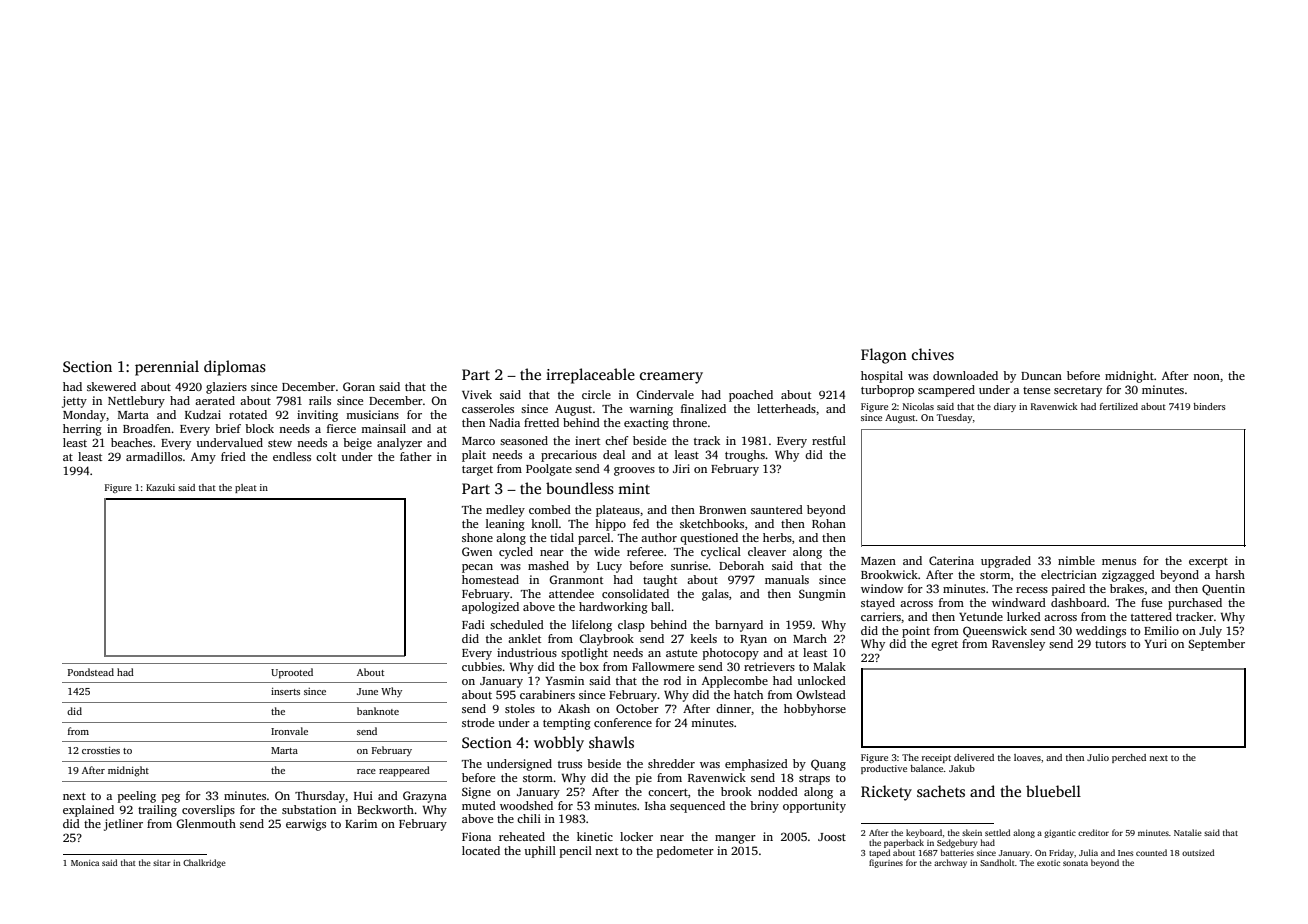 Image resolution: width=1308 pixels, height=924 pixels. What do you see at coordinates (160, 487) in the screenshot?
I see `Kazuki` at bounding box center [160, 487].
